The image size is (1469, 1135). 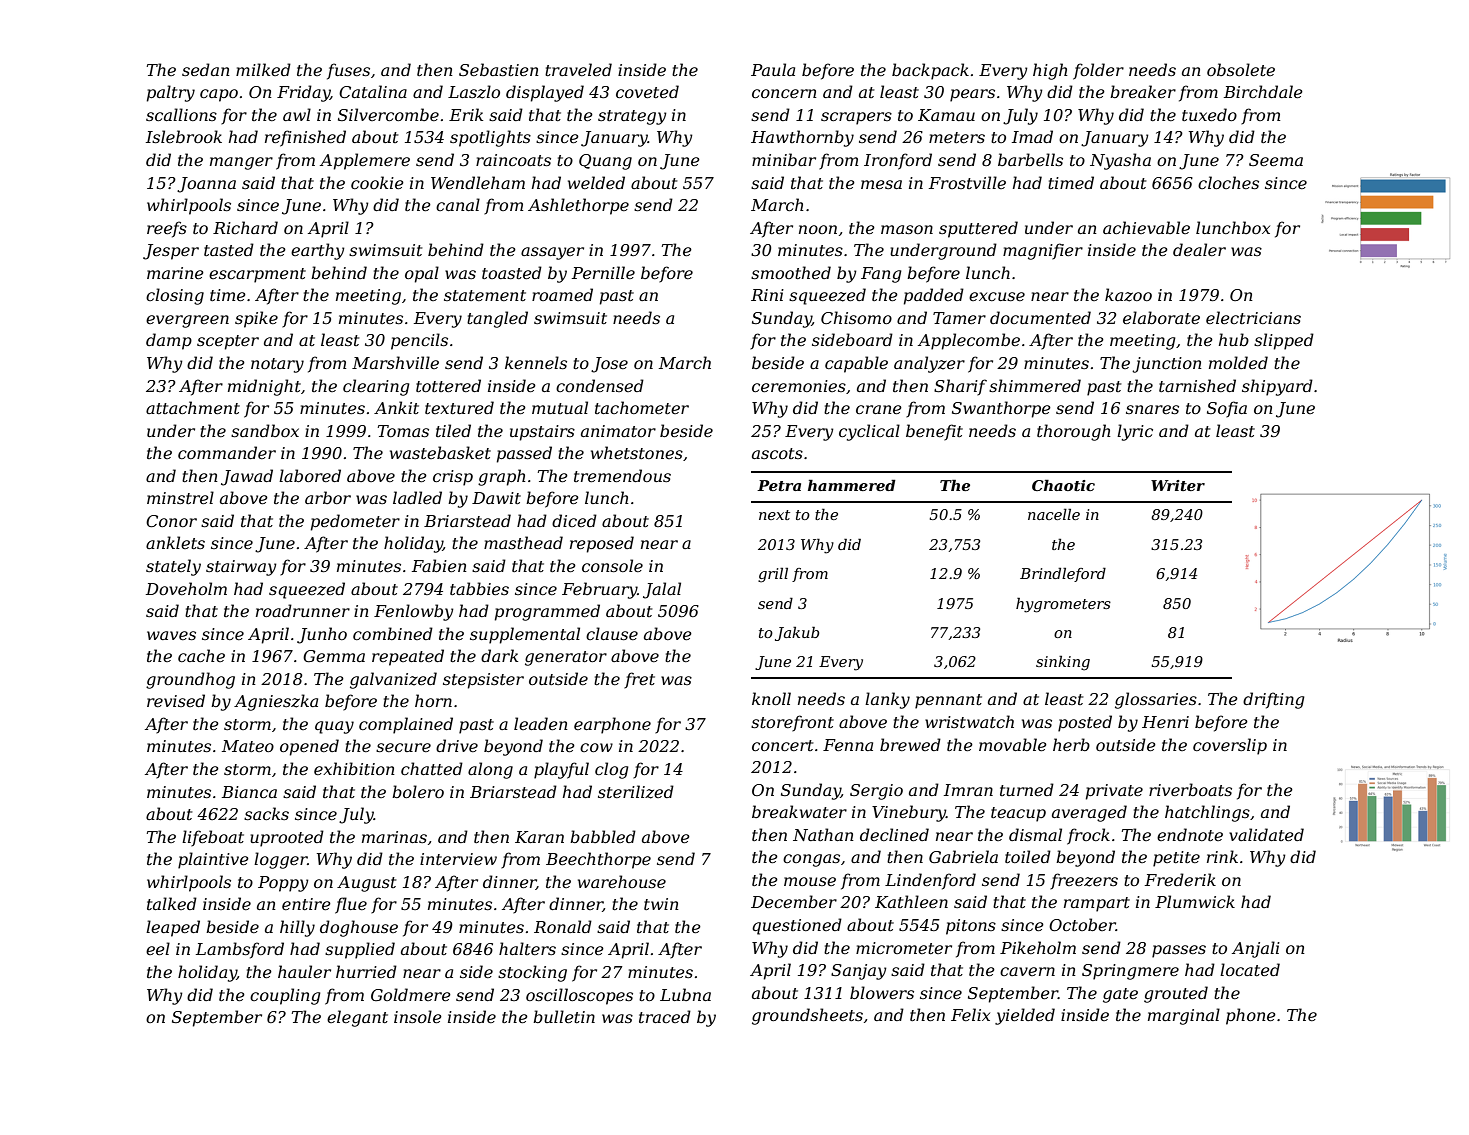 I want to click on Sebastien, so click(x=499, y=69).
